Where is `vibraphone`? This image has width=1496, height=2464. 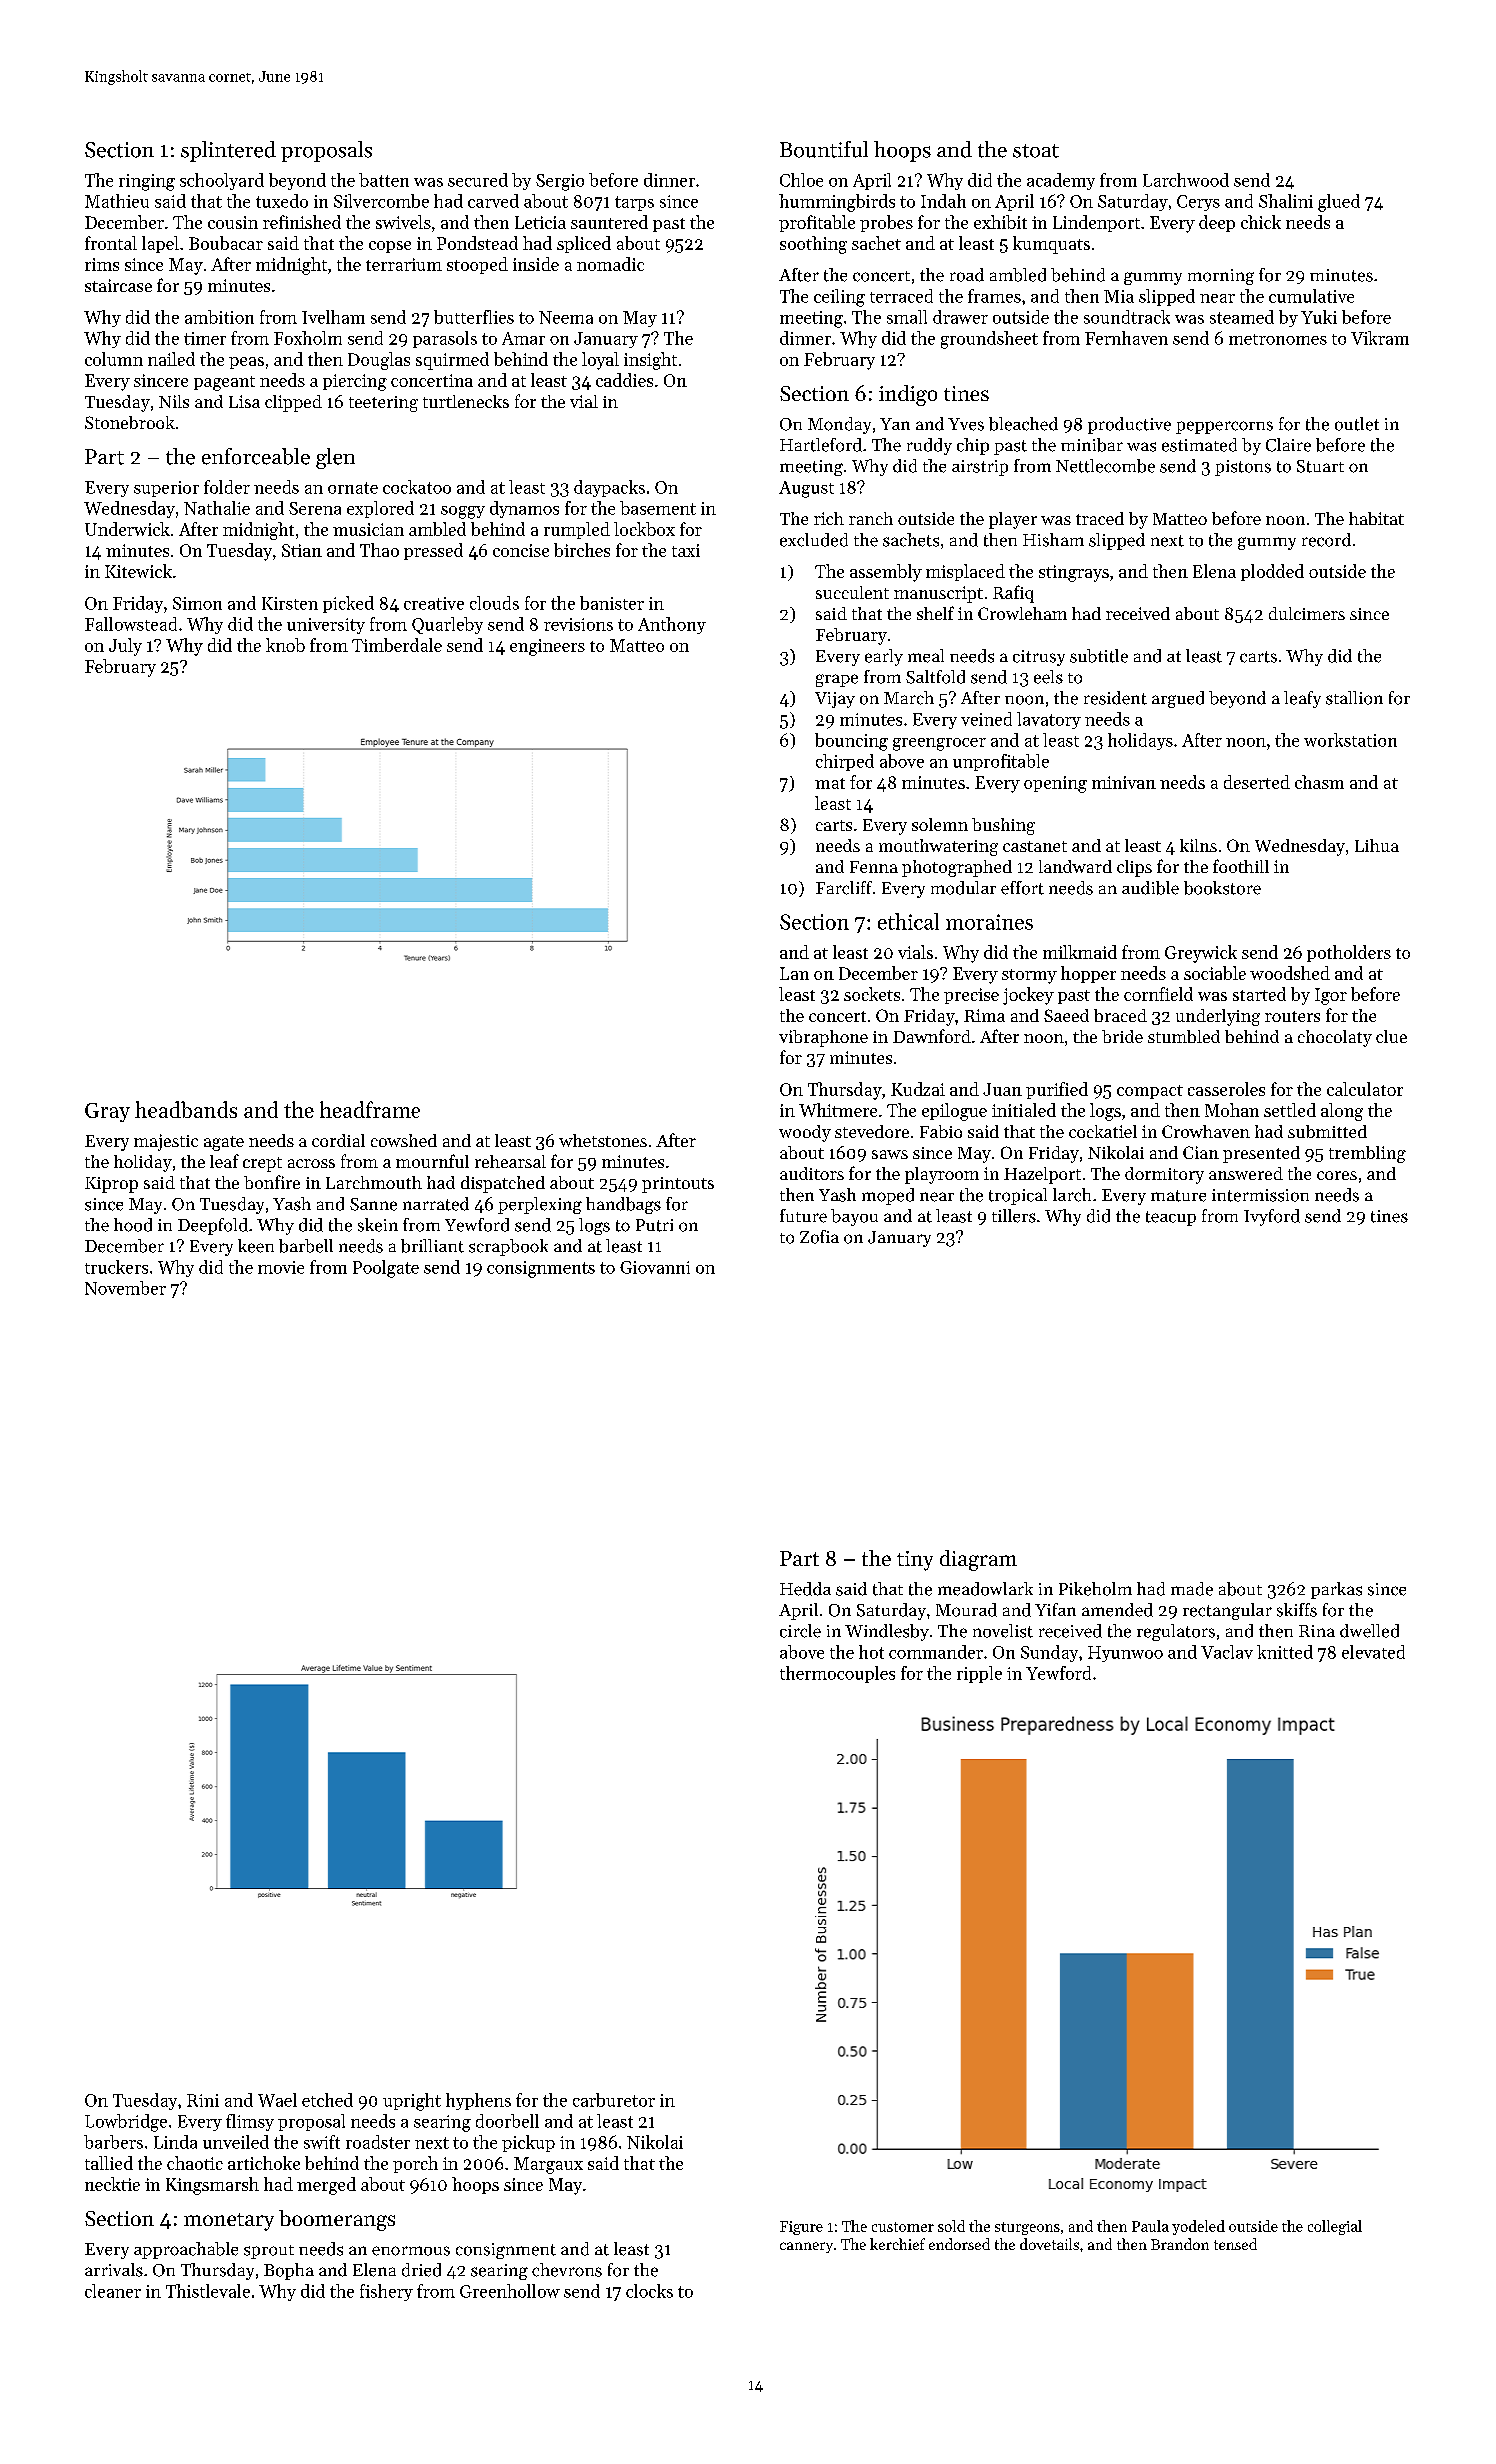
vibraphone is located at coordinates (823, 1038).
